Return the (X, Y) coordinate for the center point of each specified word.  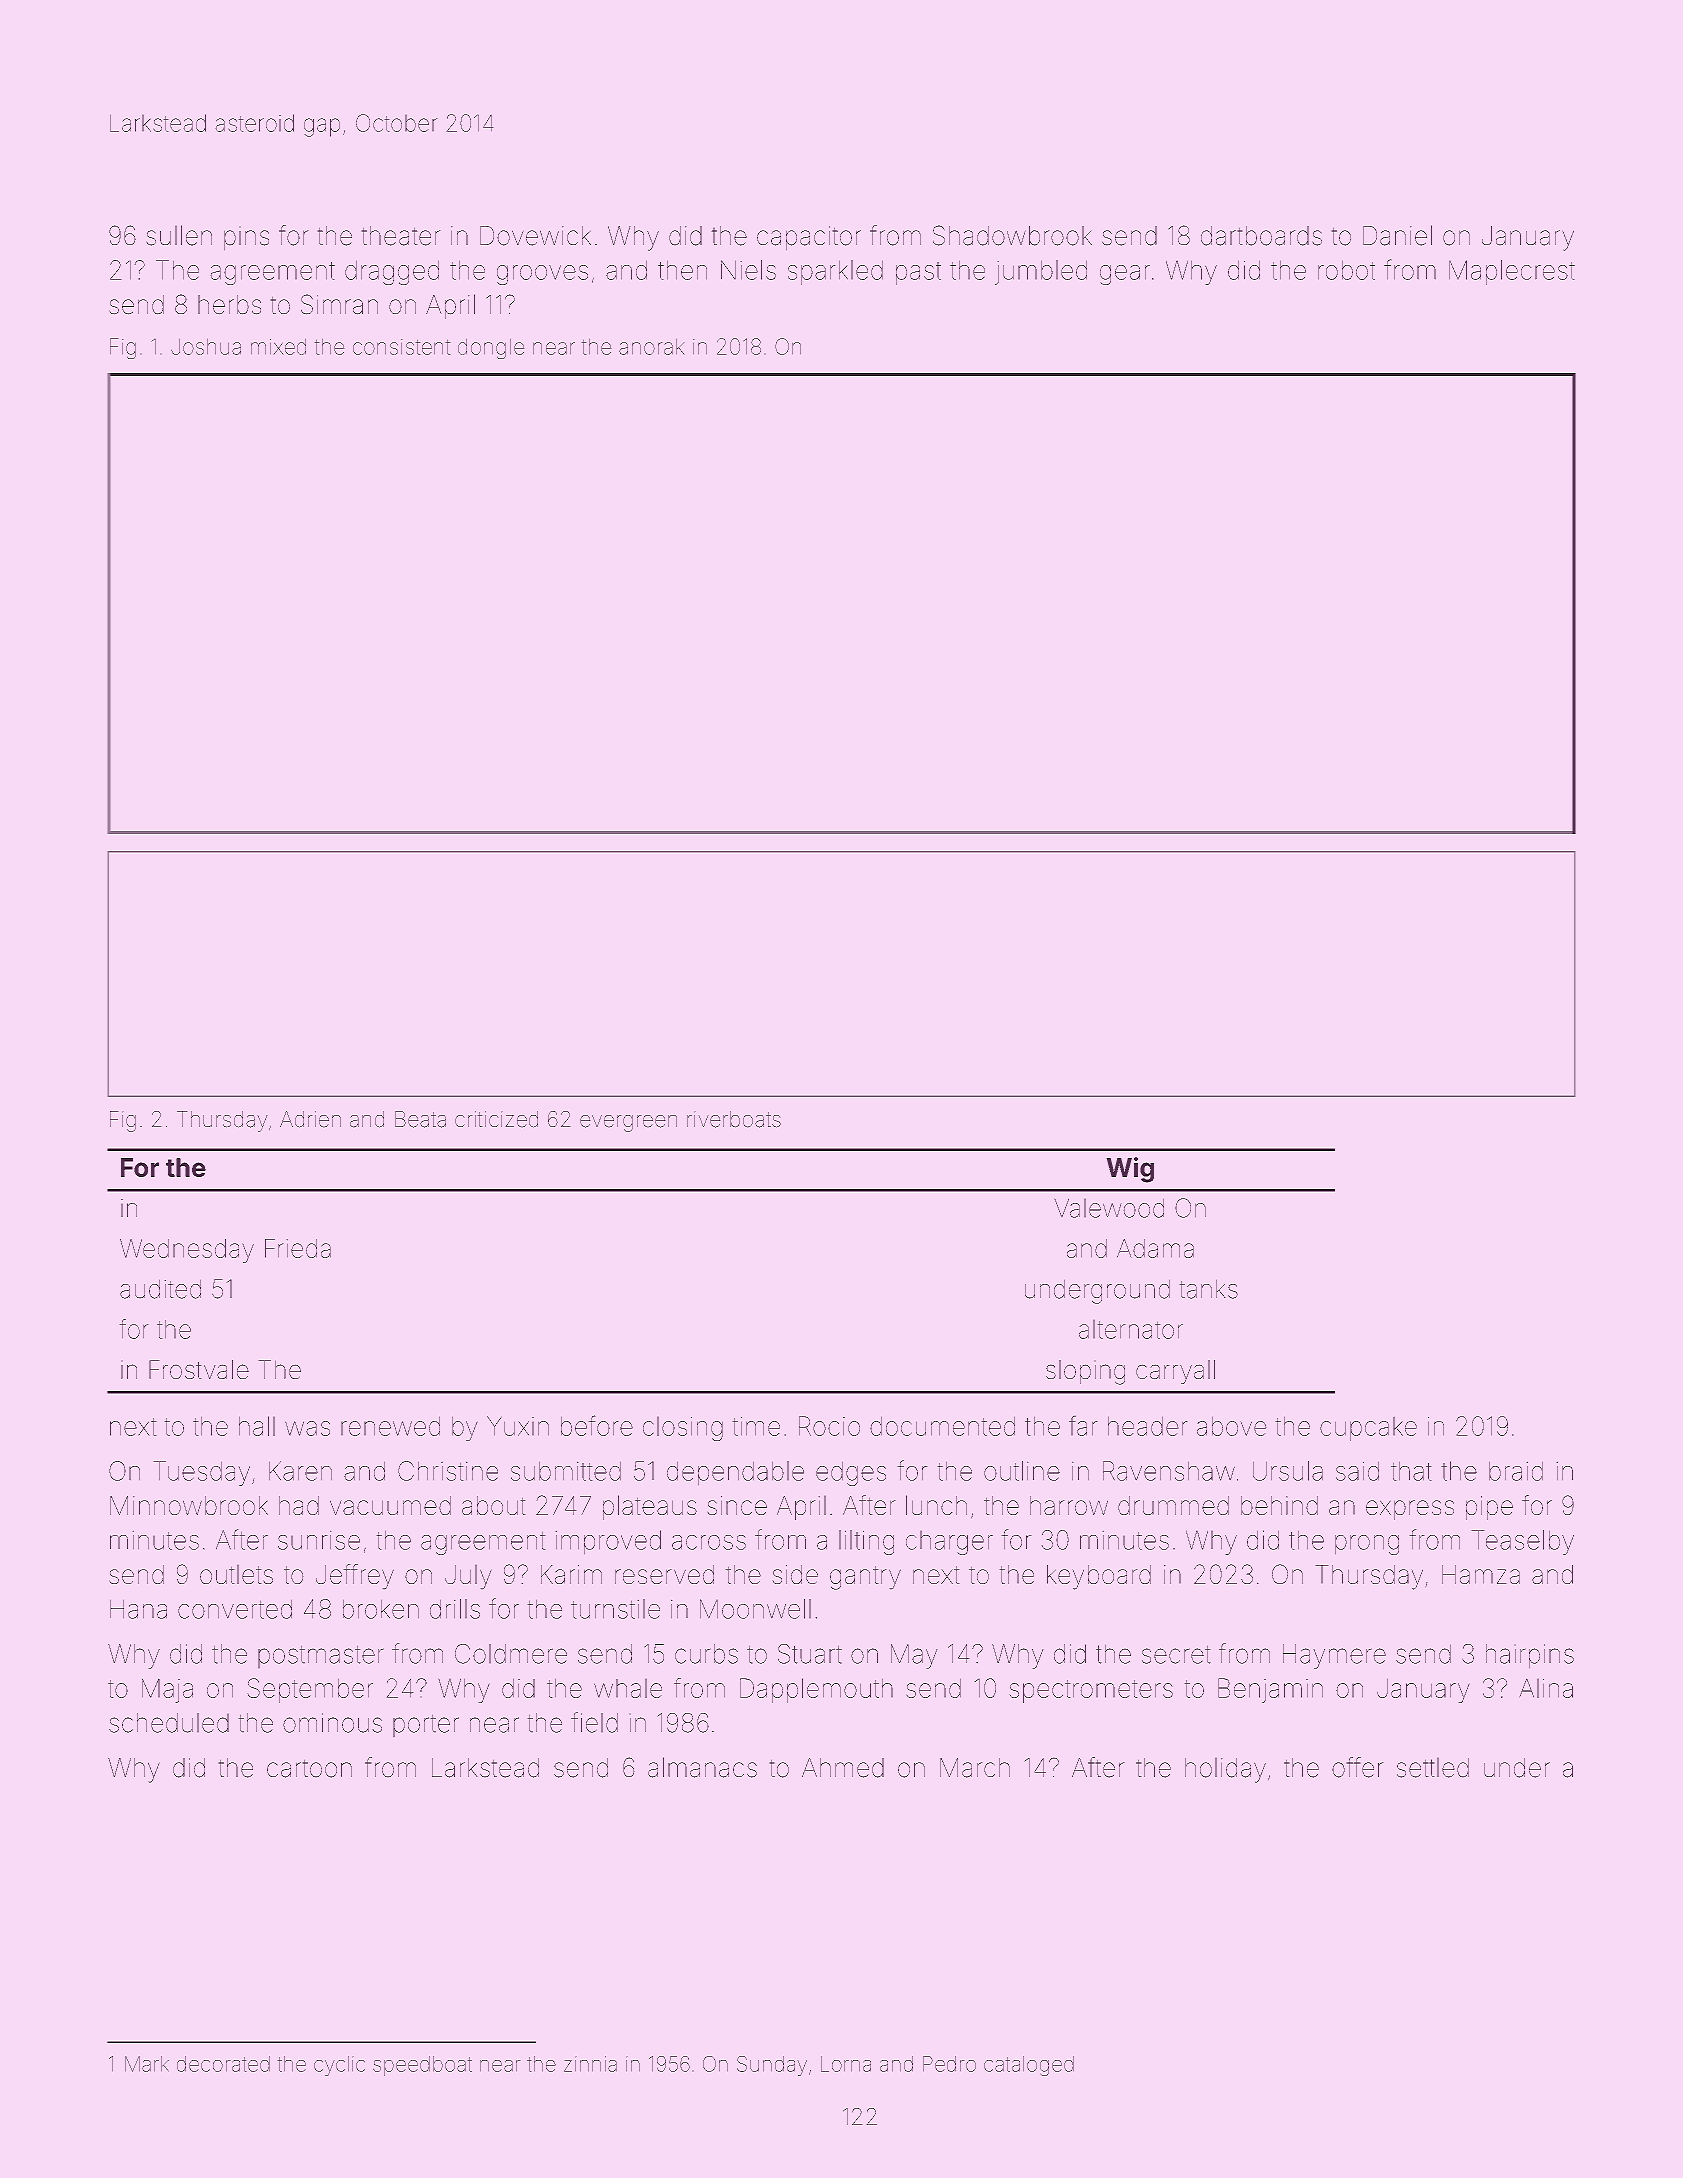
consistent (402, 347)
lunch (936, 1505)
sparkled (835, 272)
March (975, 1768)
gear (1125, 275)
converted (235, 1609)
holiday (1225, 1770)
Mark (147, 2064)
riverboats (734, 1119)
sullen (179, 235)
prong (1367, 1545)
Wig (1130, 1170)
